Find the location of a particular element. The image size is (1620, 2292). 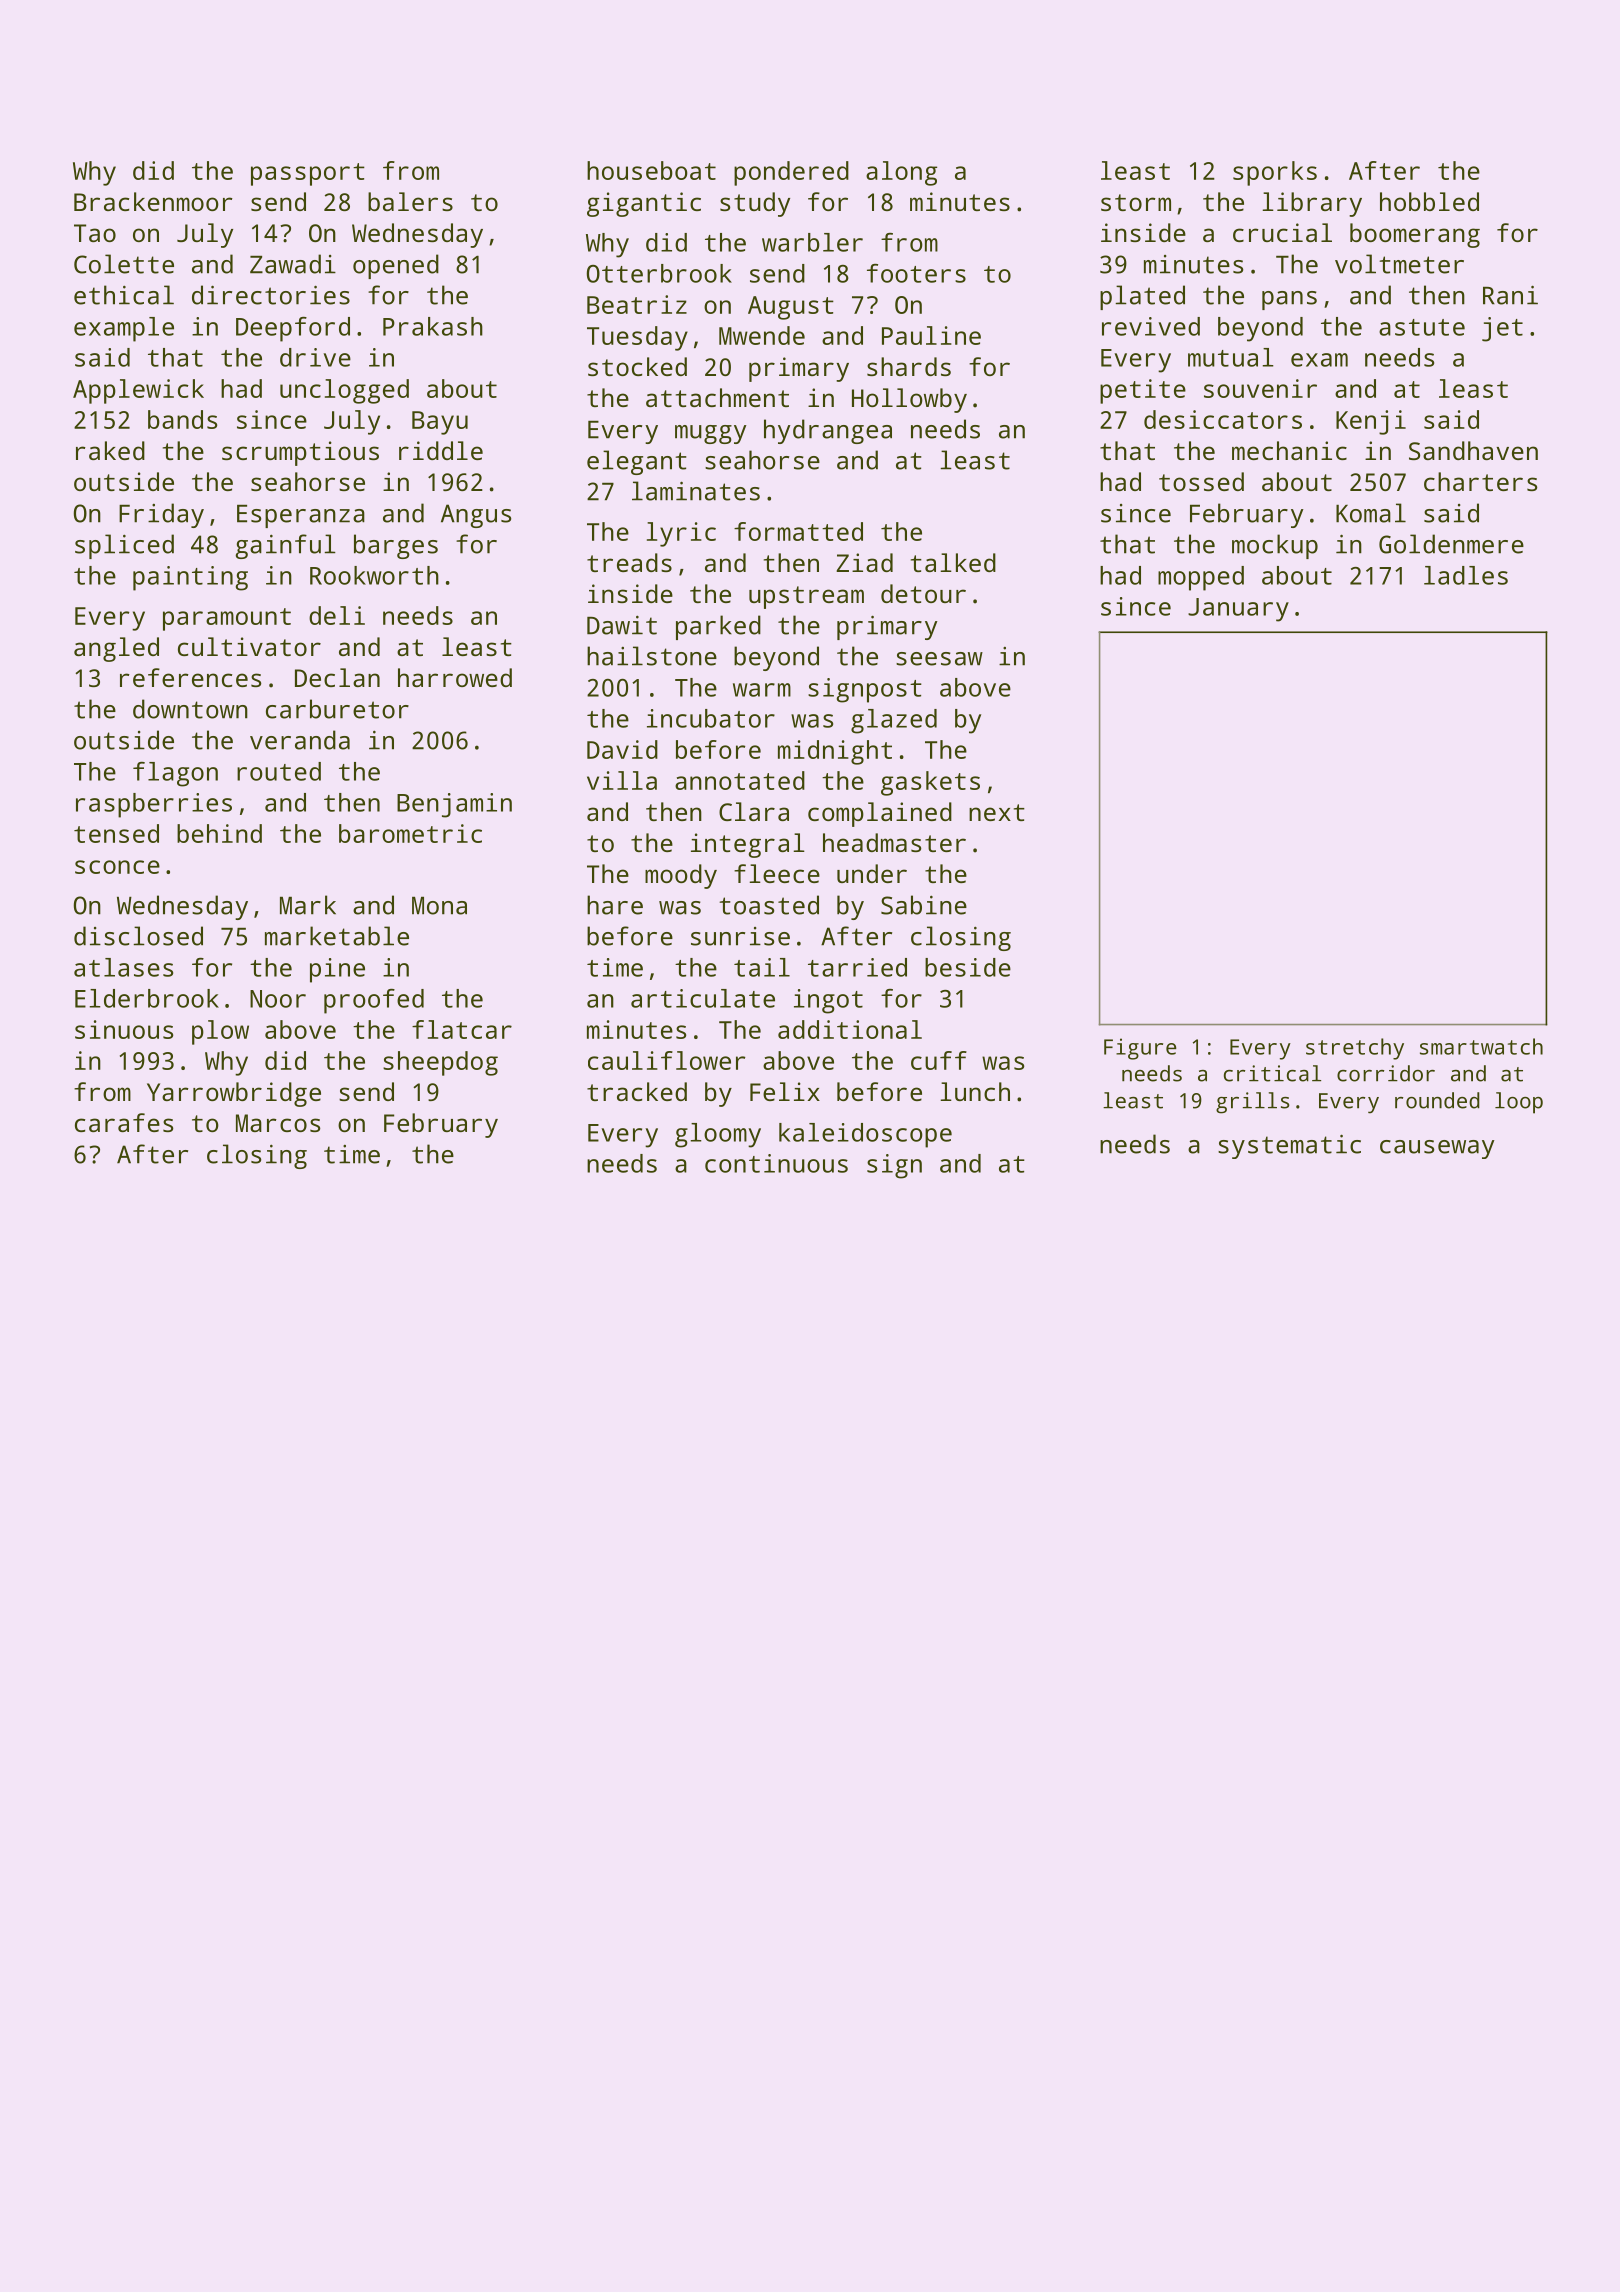

angled is located at coordinates (116, 649).
